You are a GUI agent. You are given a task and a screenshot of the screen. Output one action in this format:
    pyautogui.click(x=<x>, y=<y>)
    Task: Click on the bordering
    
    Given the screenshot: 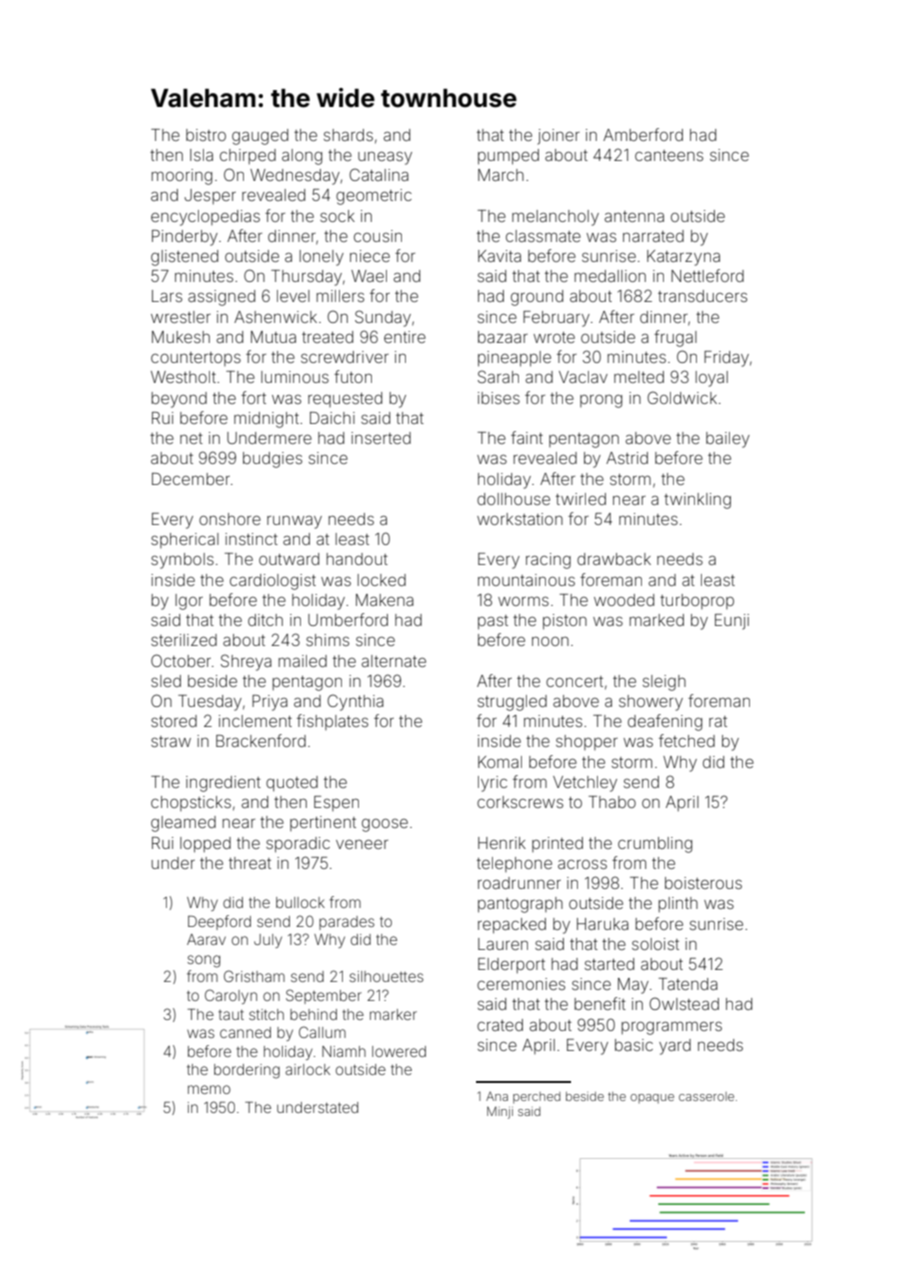 What is the action you would take?
    pyautogui.click(x=247, y=1071)
